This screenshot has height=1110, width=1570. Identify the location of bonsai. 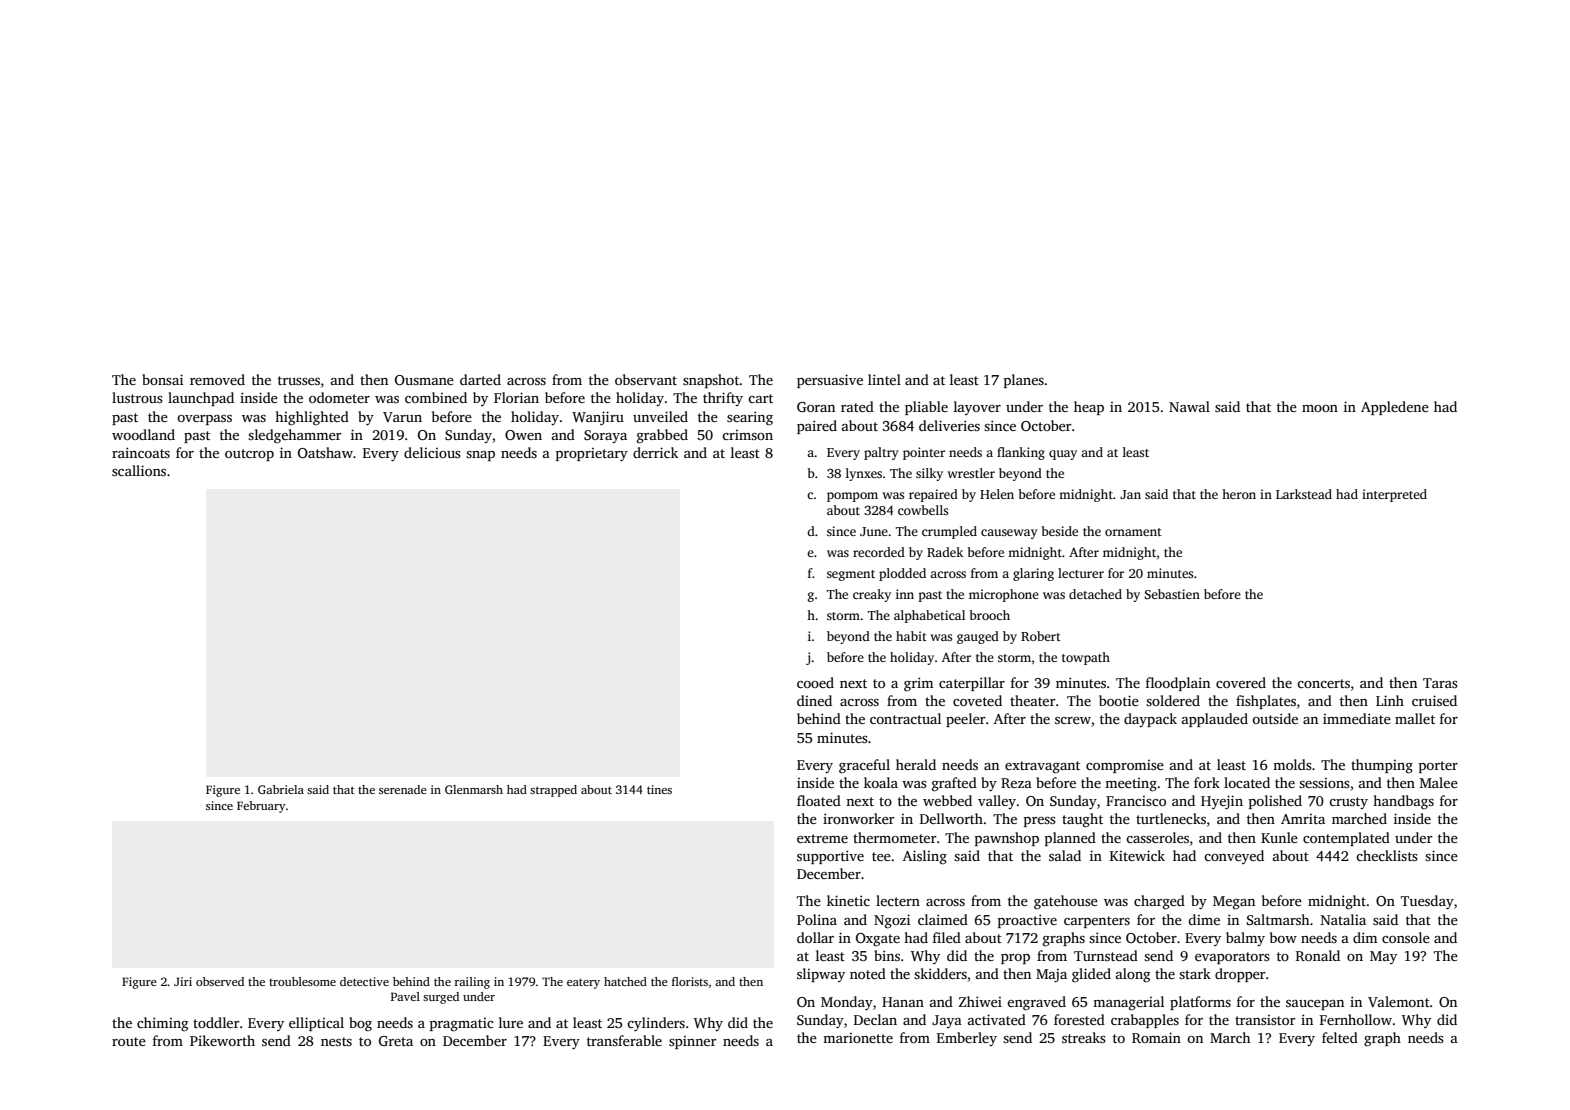
(162, 379).
